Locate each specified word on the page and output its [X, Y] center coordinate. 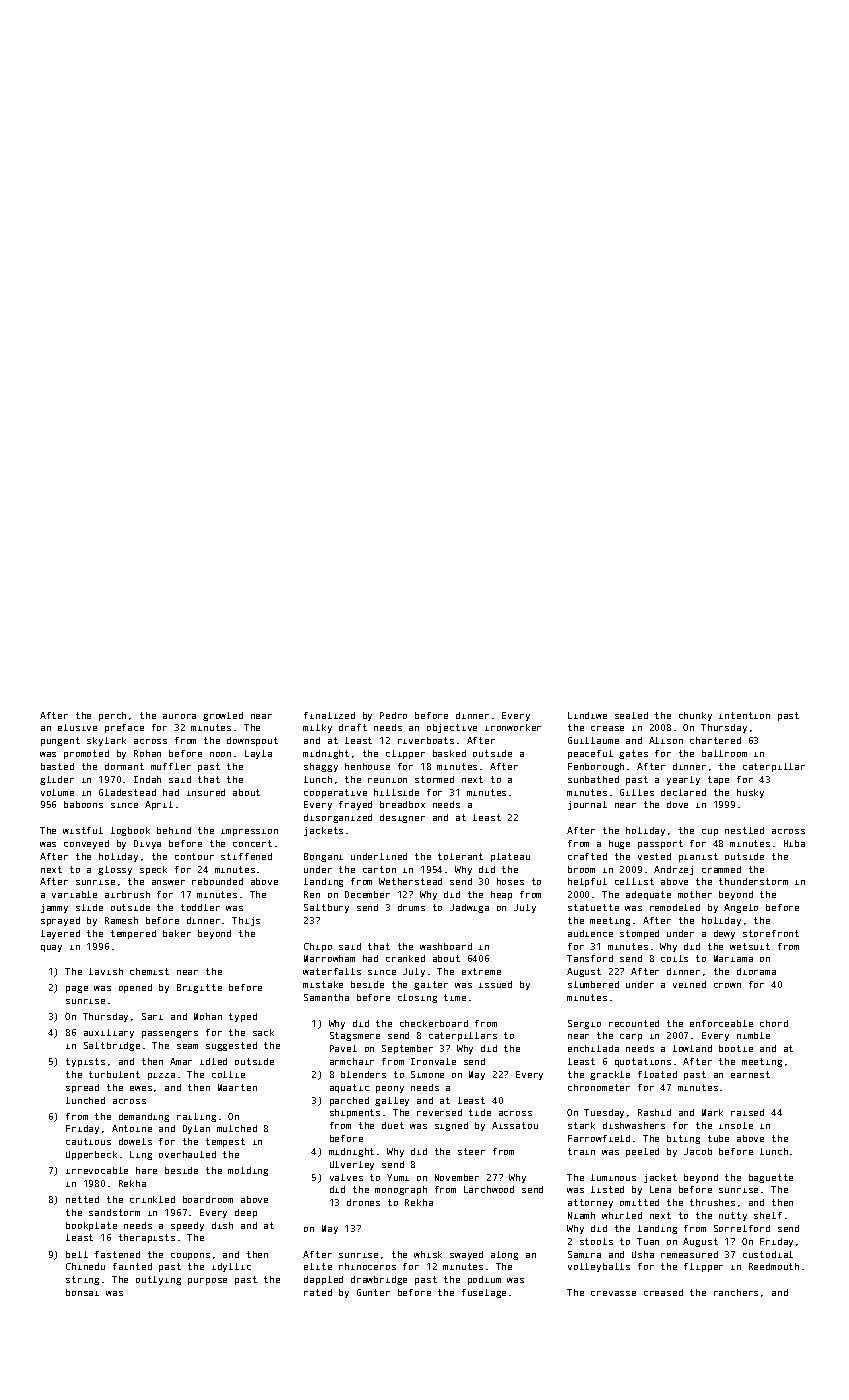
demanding [144, 1117]
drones [363, 1202]
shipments [355, 1113]
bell [77, 1254]
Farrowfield [599, 1138]
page [77, 989]
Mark [712, 1112]
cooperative [335, 793]
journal [587, 805]
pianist [698, 857]
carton [379, 869]
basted [57, 766]
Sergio [584, 1024]
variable [74, 894]
